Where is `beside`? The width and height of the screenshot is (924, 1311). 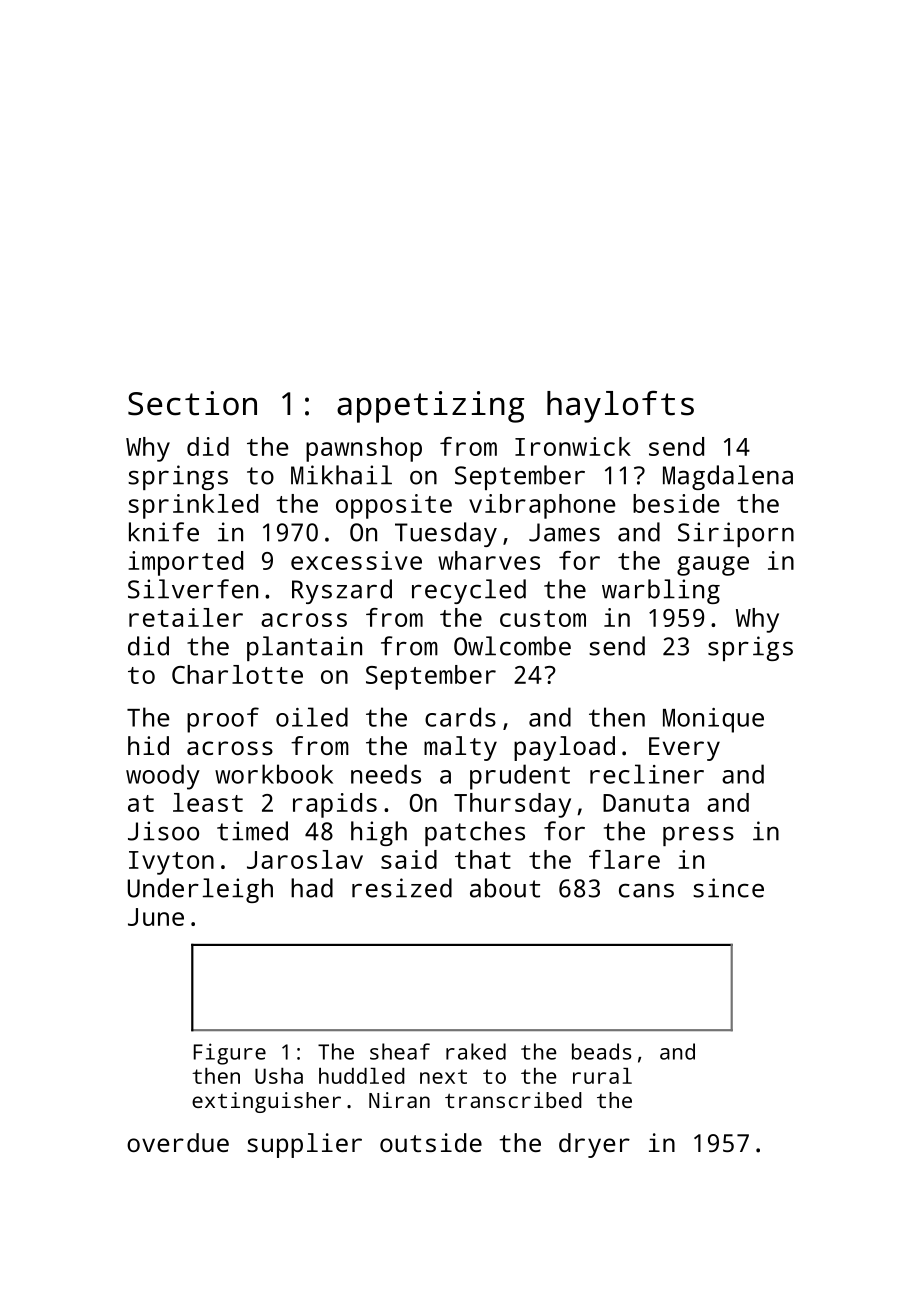 beside is located at coordinates (676, 503).
